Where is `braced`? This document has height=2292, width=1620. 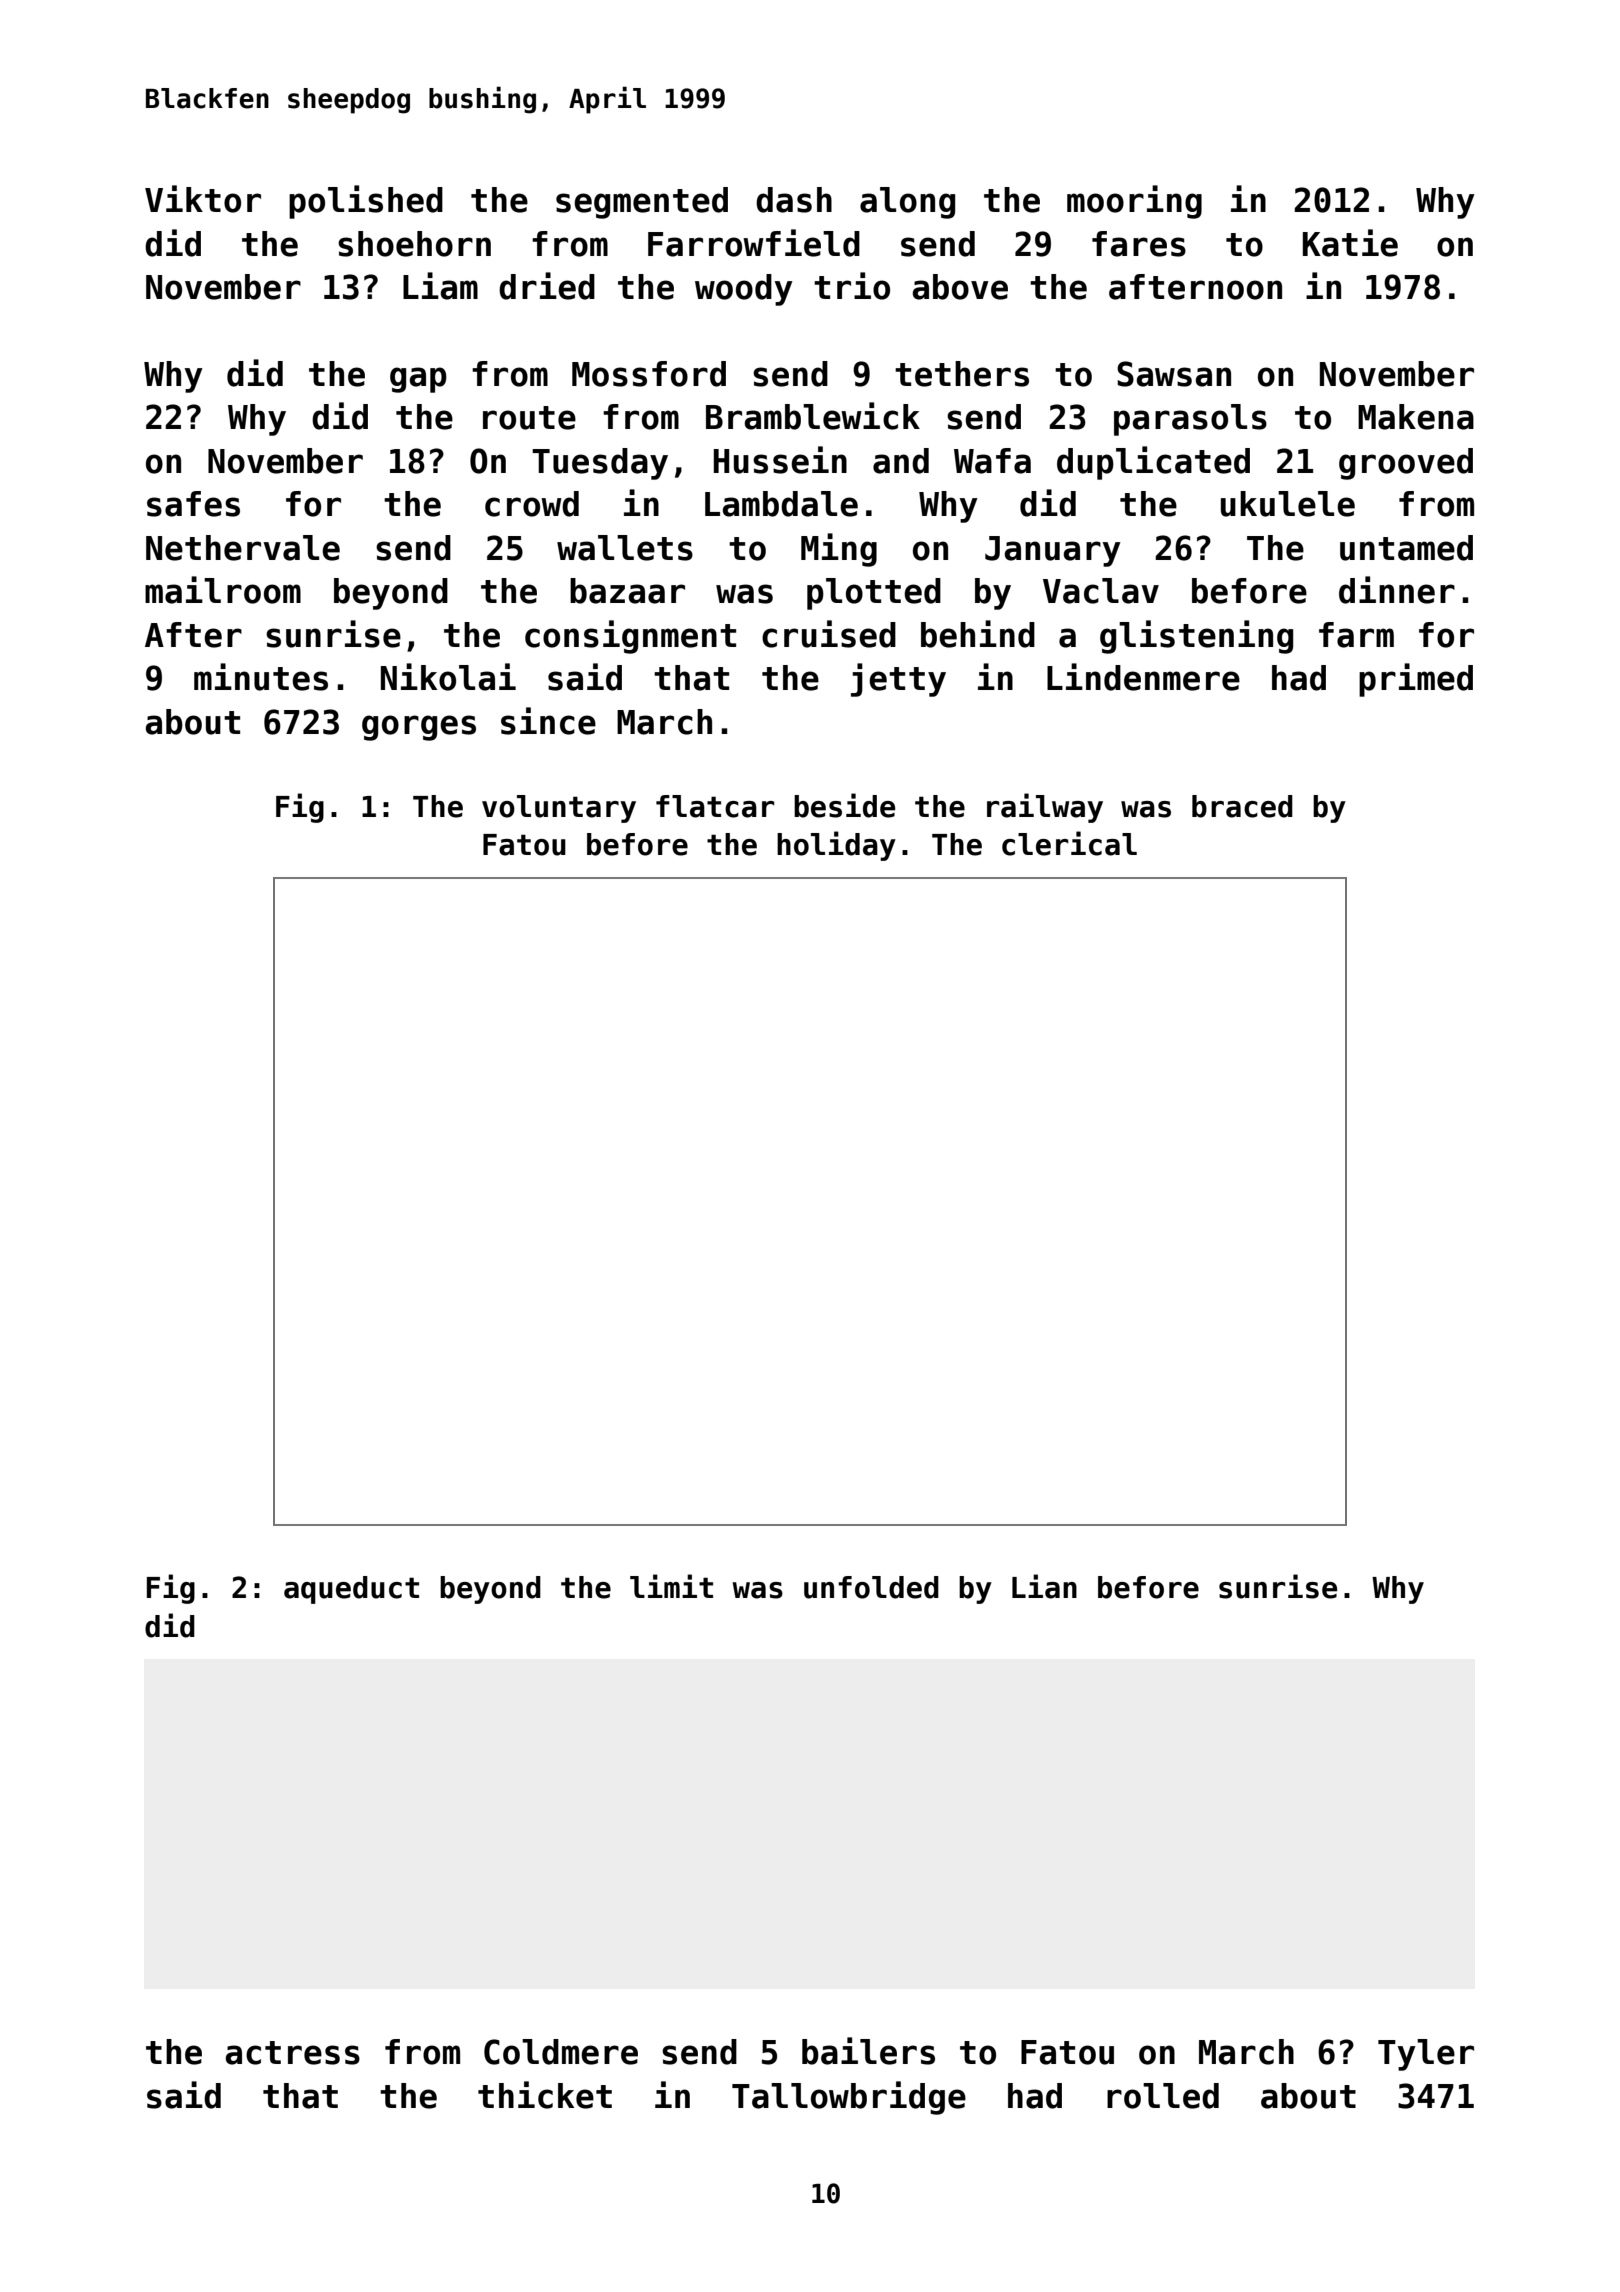
braced is located at coordinates (1242, 806).
